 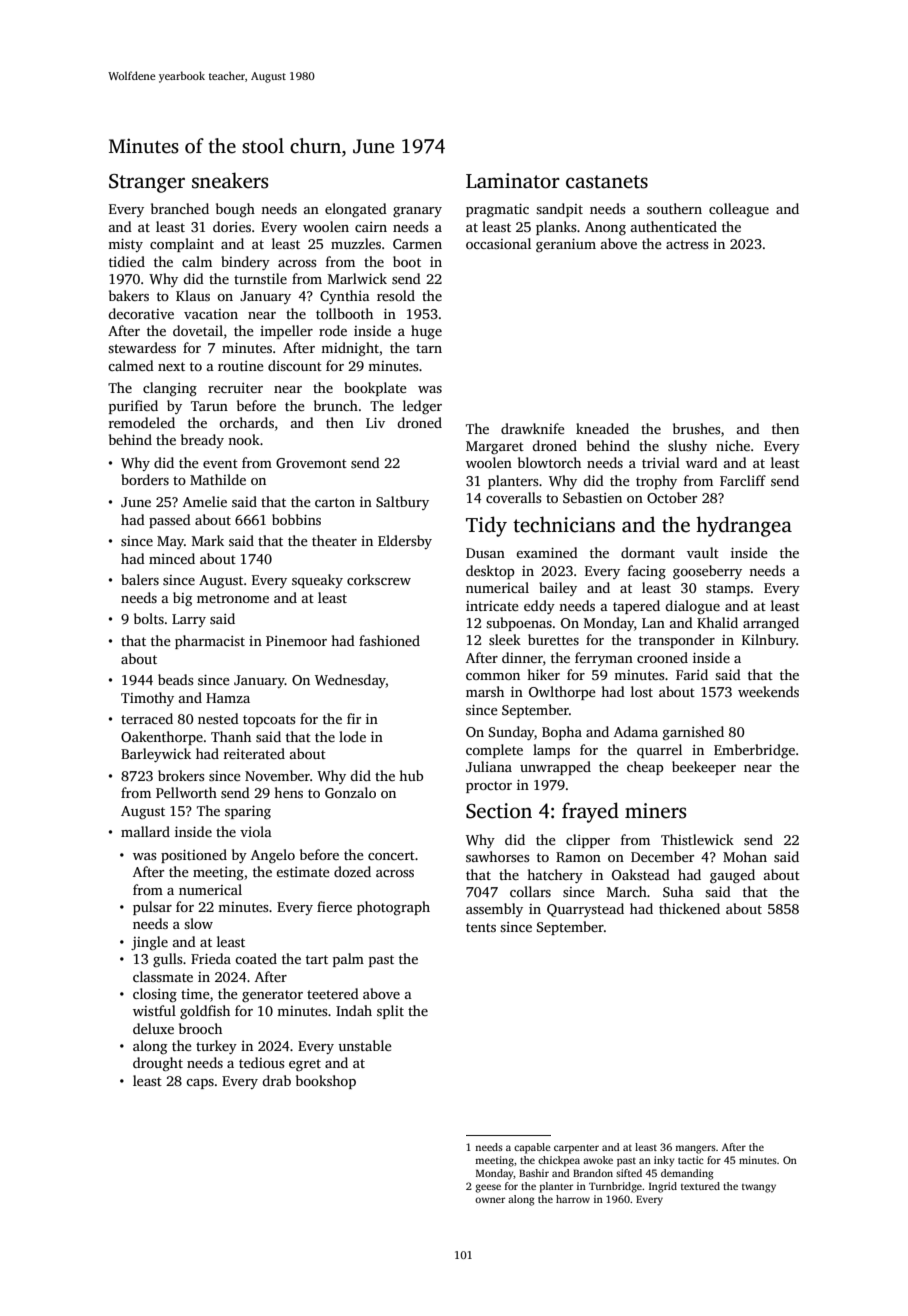 What do you see at coordinates (417, 212) in the screenshot?
I see `granary` at bounding box center [417, 212].
